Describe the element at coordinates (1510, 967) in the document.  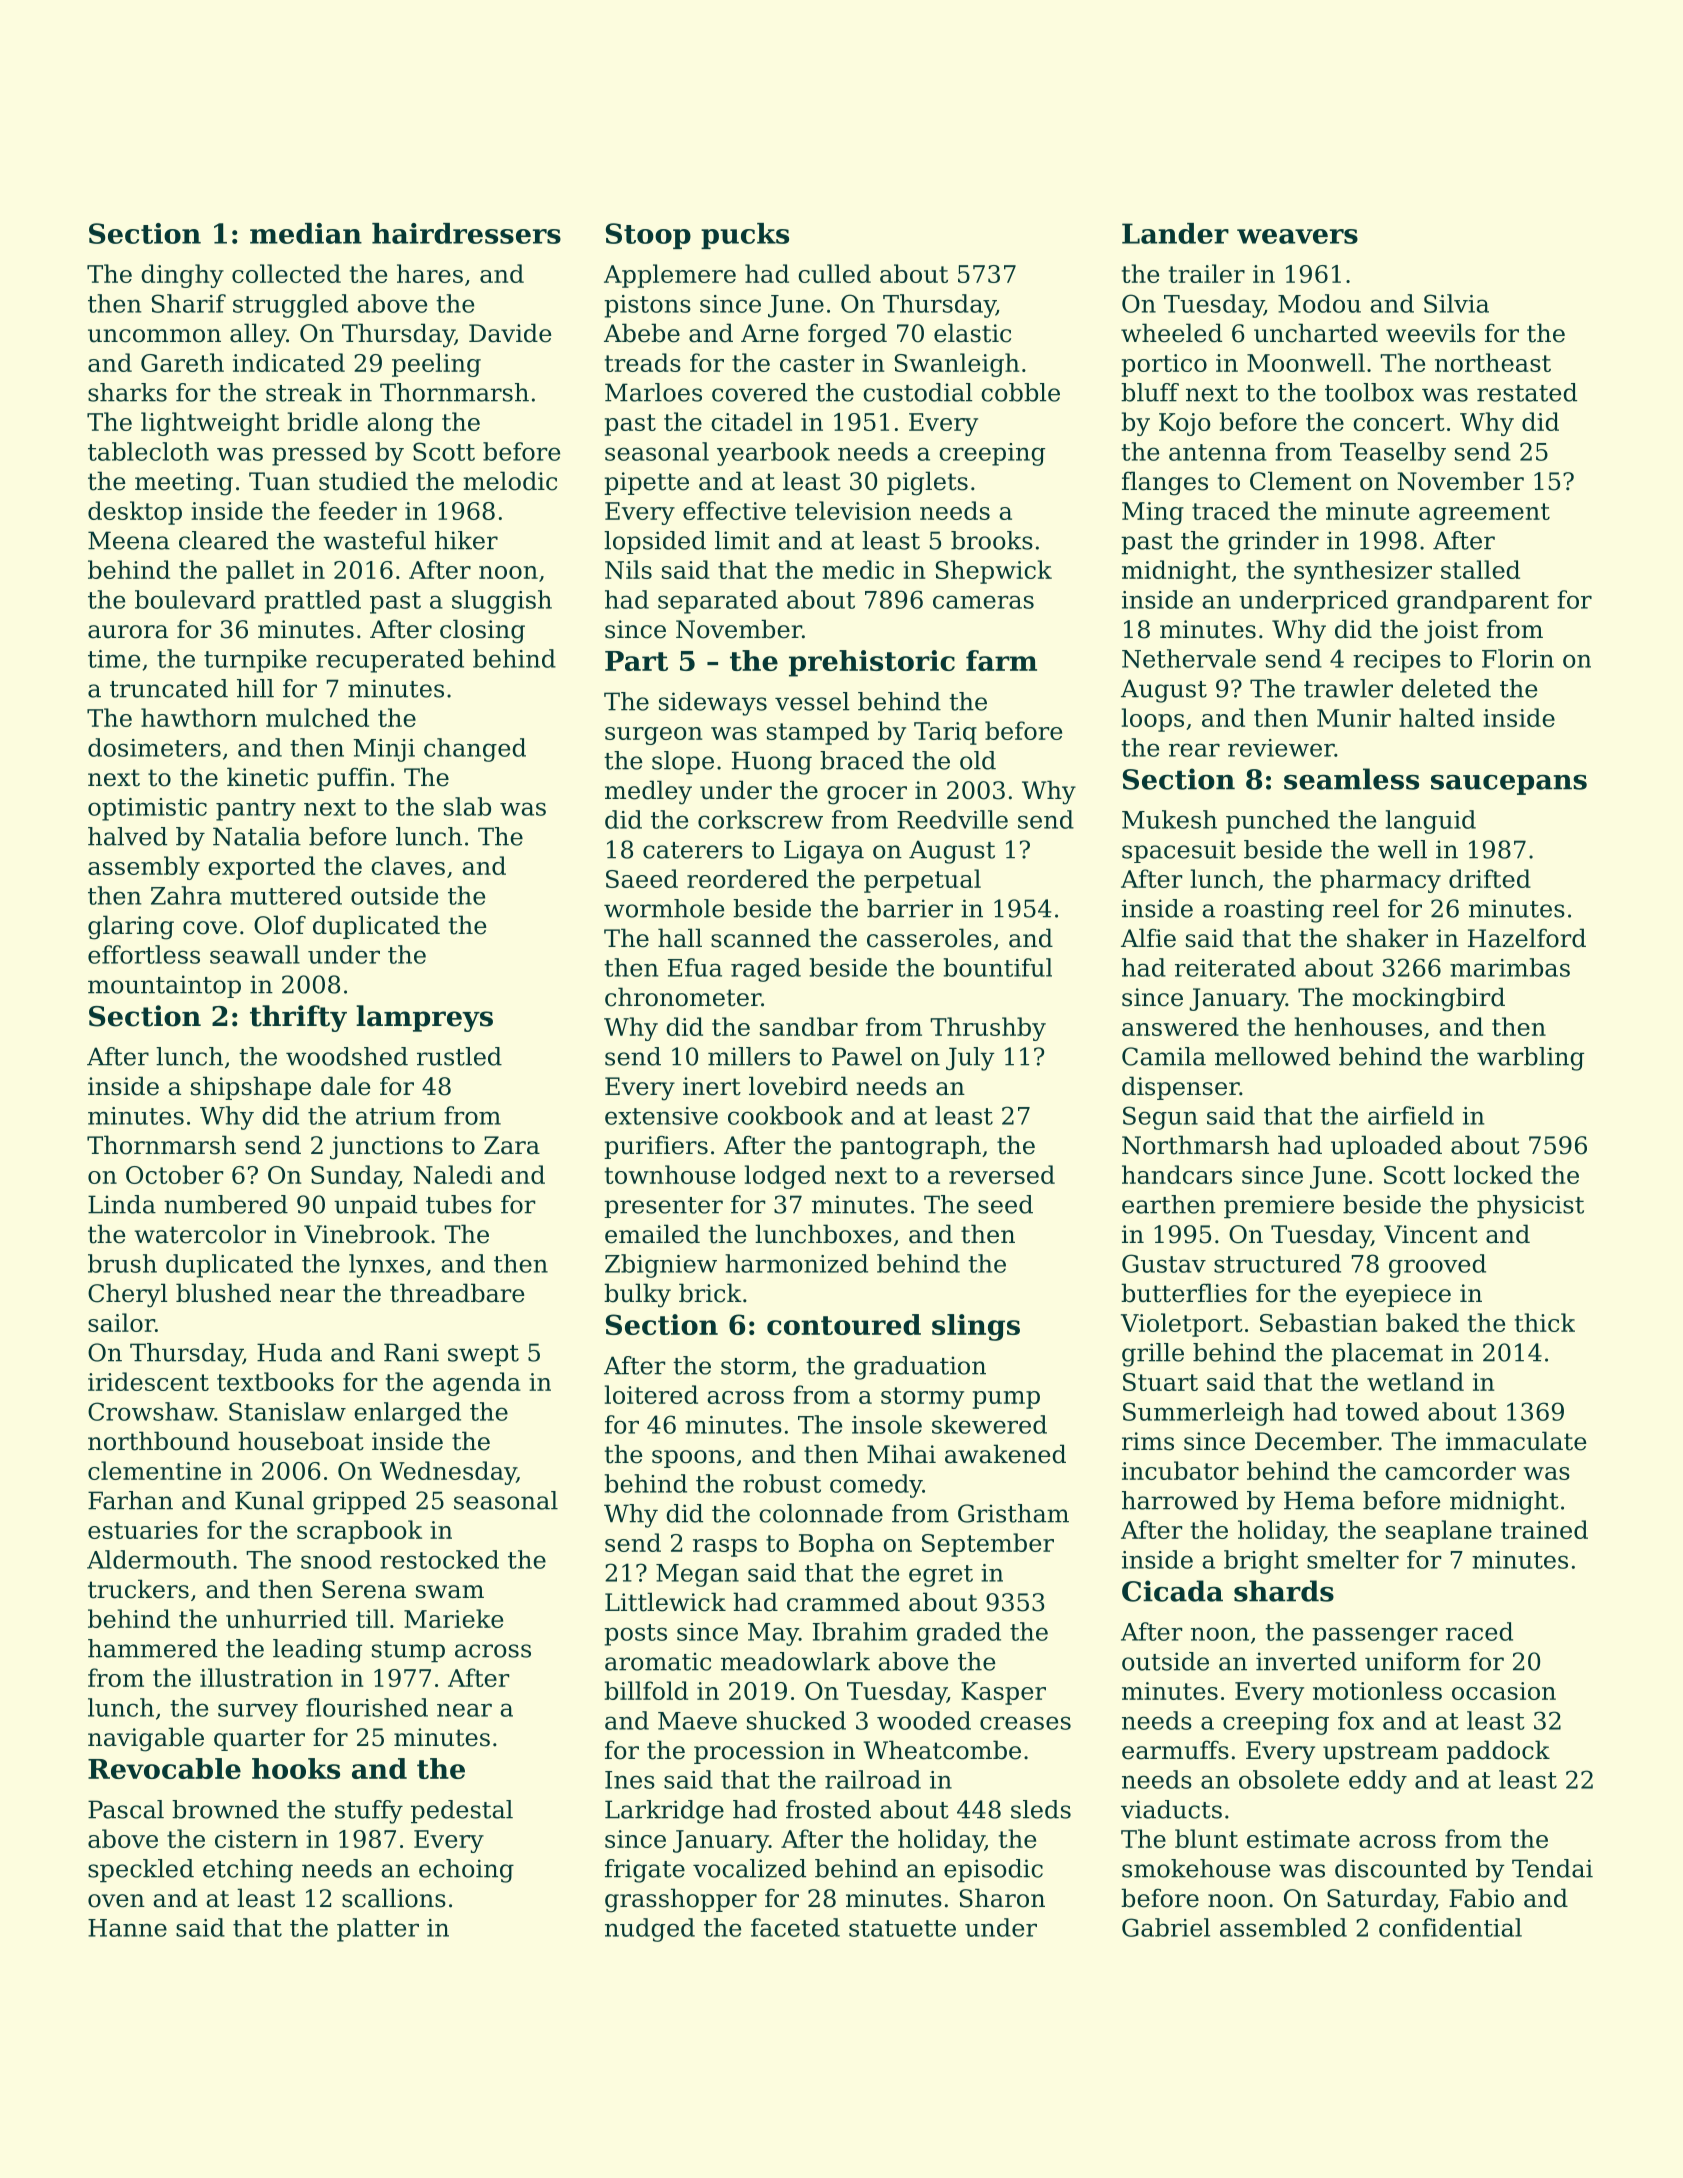
I see `marimbas` at that location.
